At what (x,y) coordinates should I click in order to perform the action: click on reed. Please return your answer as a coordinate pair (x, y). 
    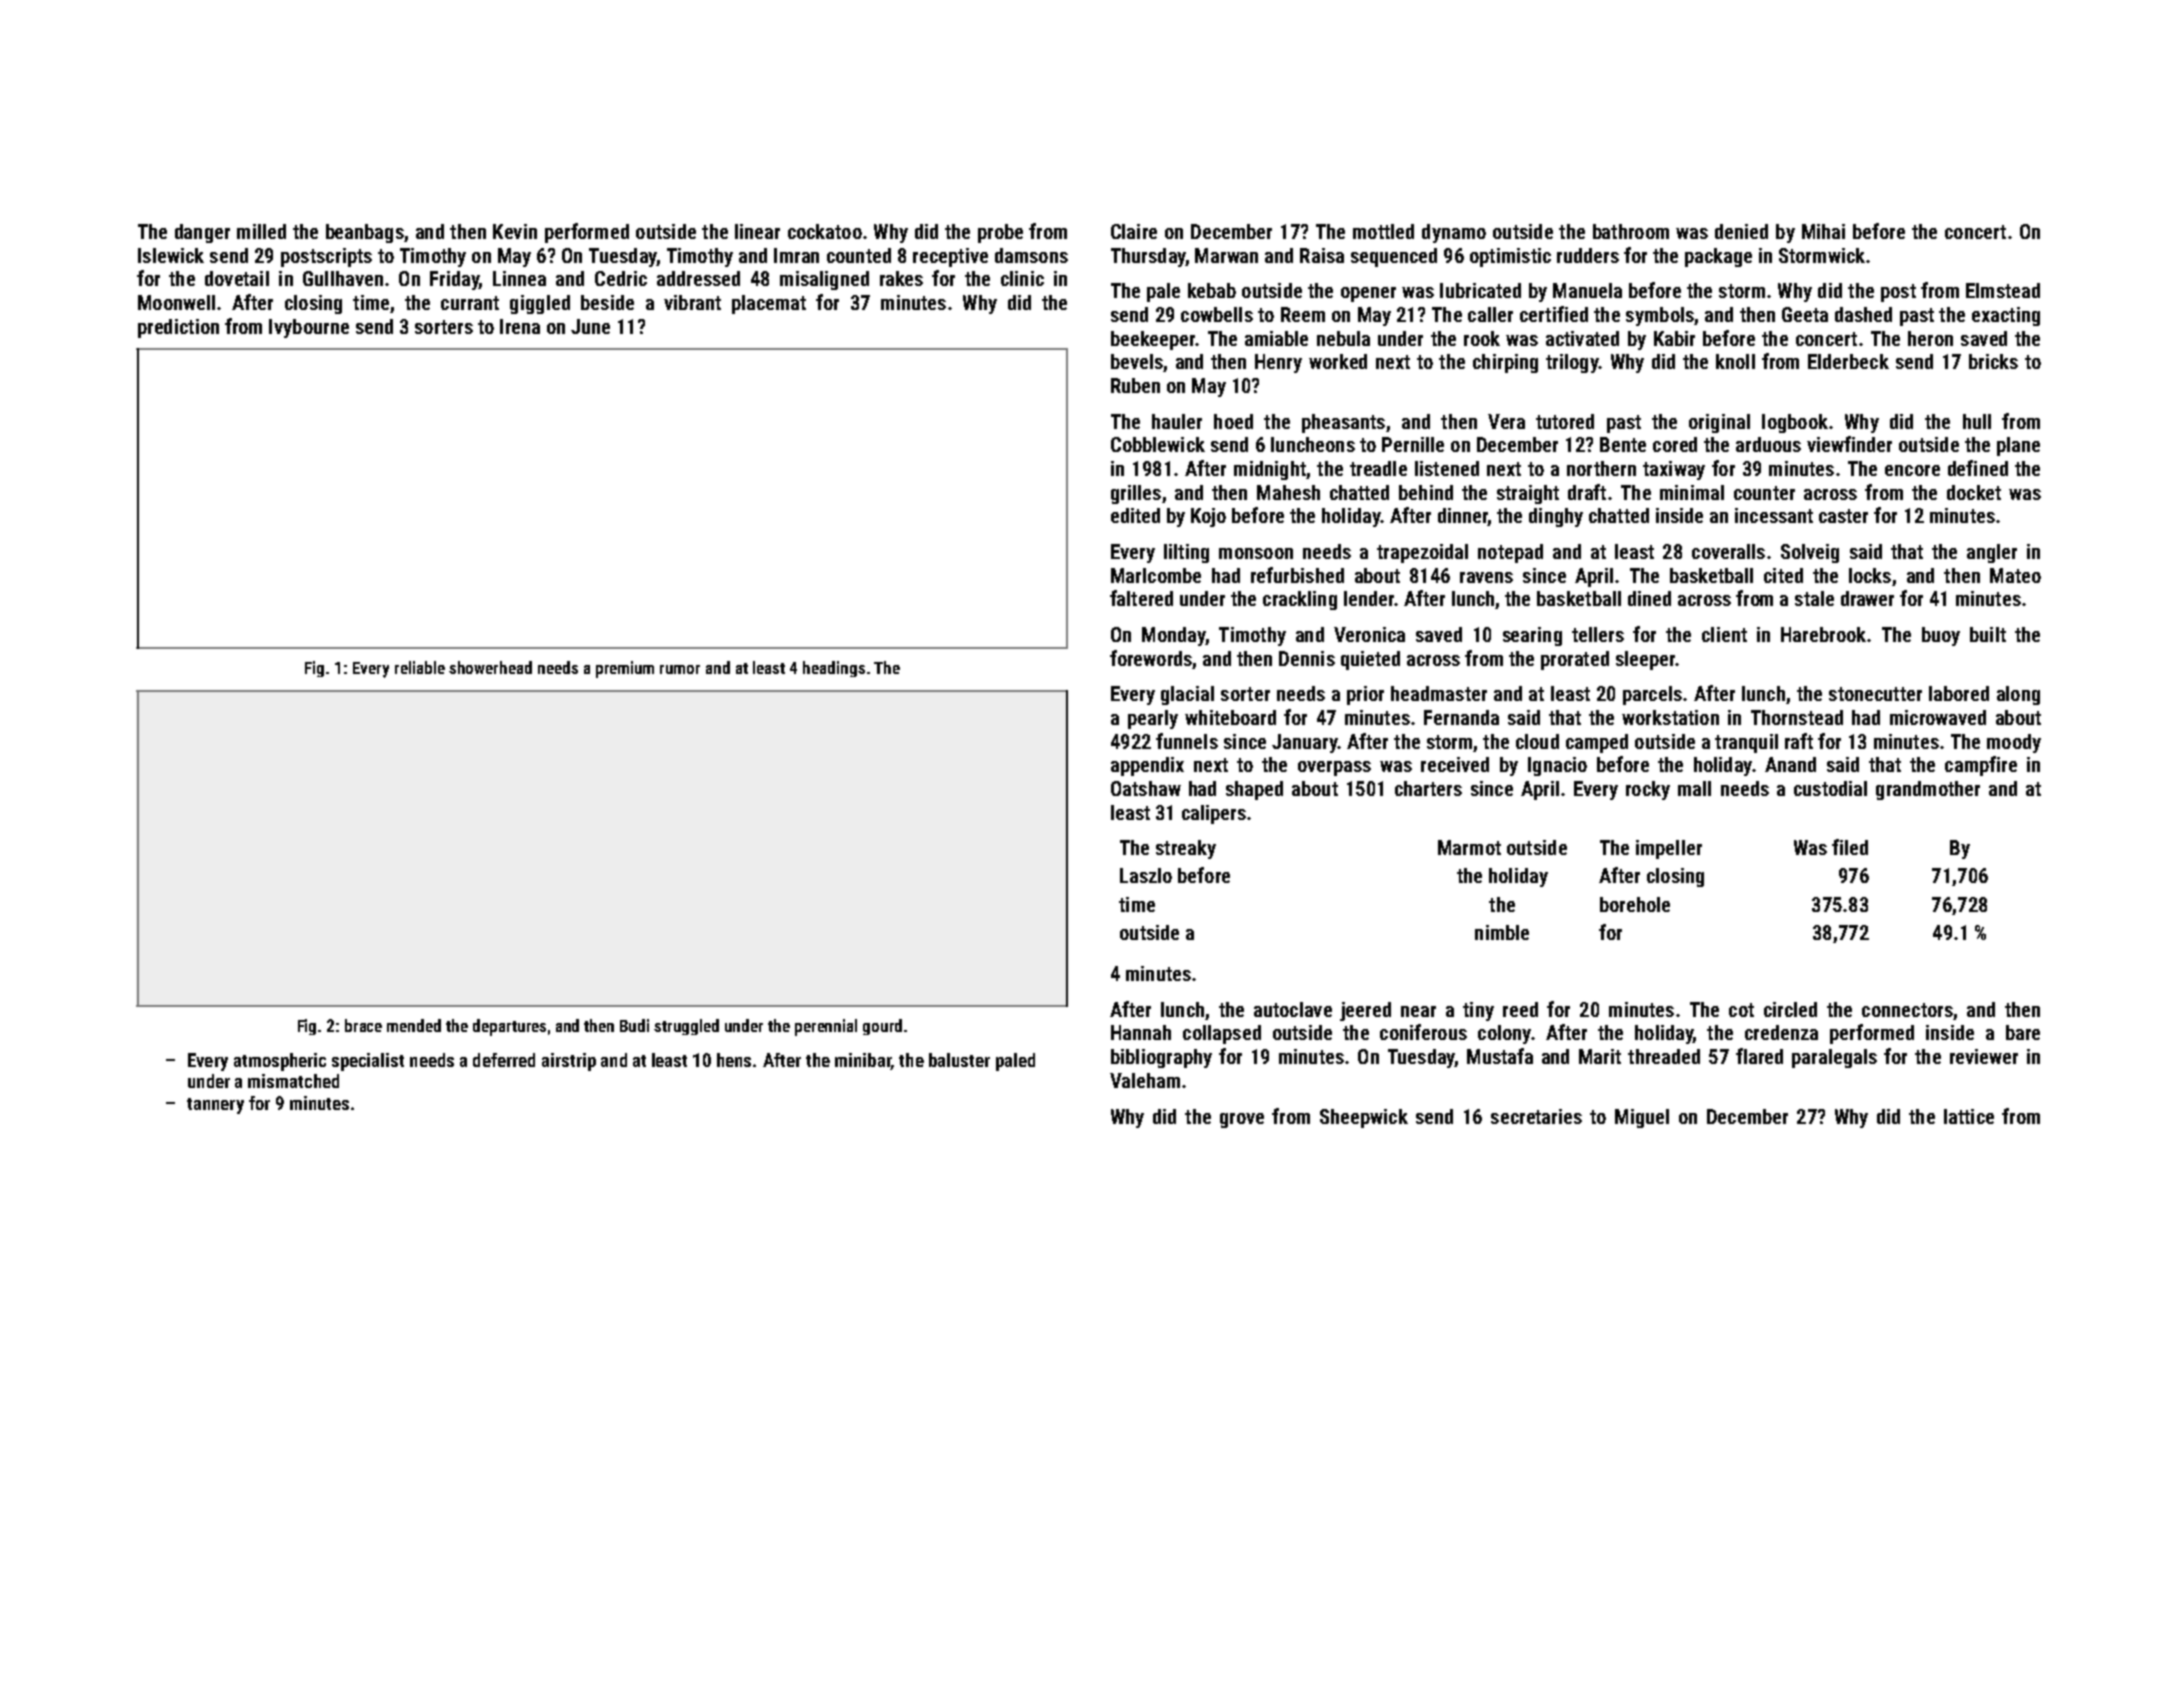
    Looking at the image, I should click on (1520, 1009).
